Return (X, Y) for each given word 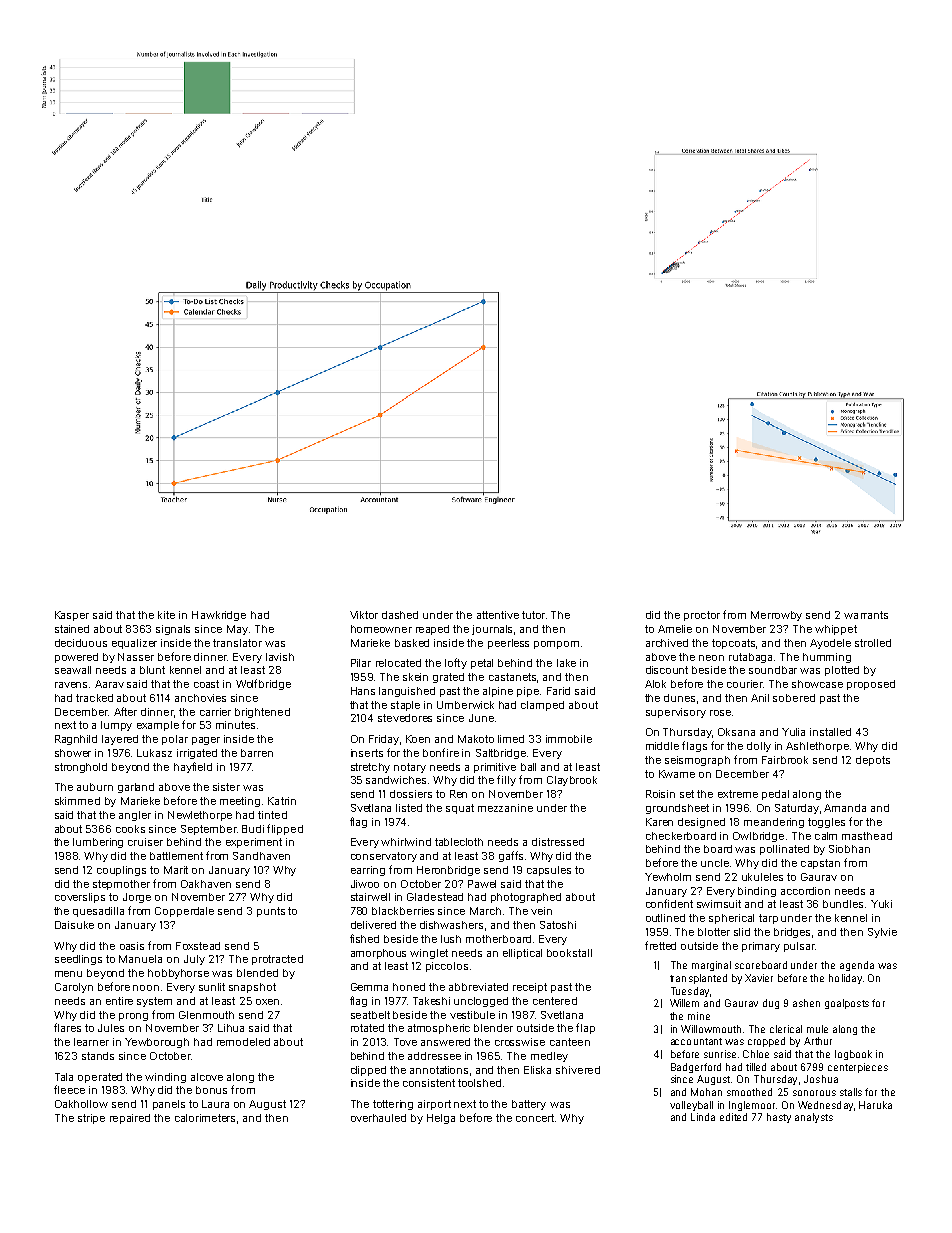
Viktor (364, 615)
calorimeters (205, 1118)
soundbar (773, 670)
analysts (814, 1118)
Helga (441, 1119)
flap (585, 1028)
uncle (715, 863)
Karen (659, 822)
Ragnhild (76, 740)
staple (405, 706)
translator (237, 643)
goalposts (847, 1004)
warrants (866, 615)
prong (133, 1017)
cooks (130, 829)
